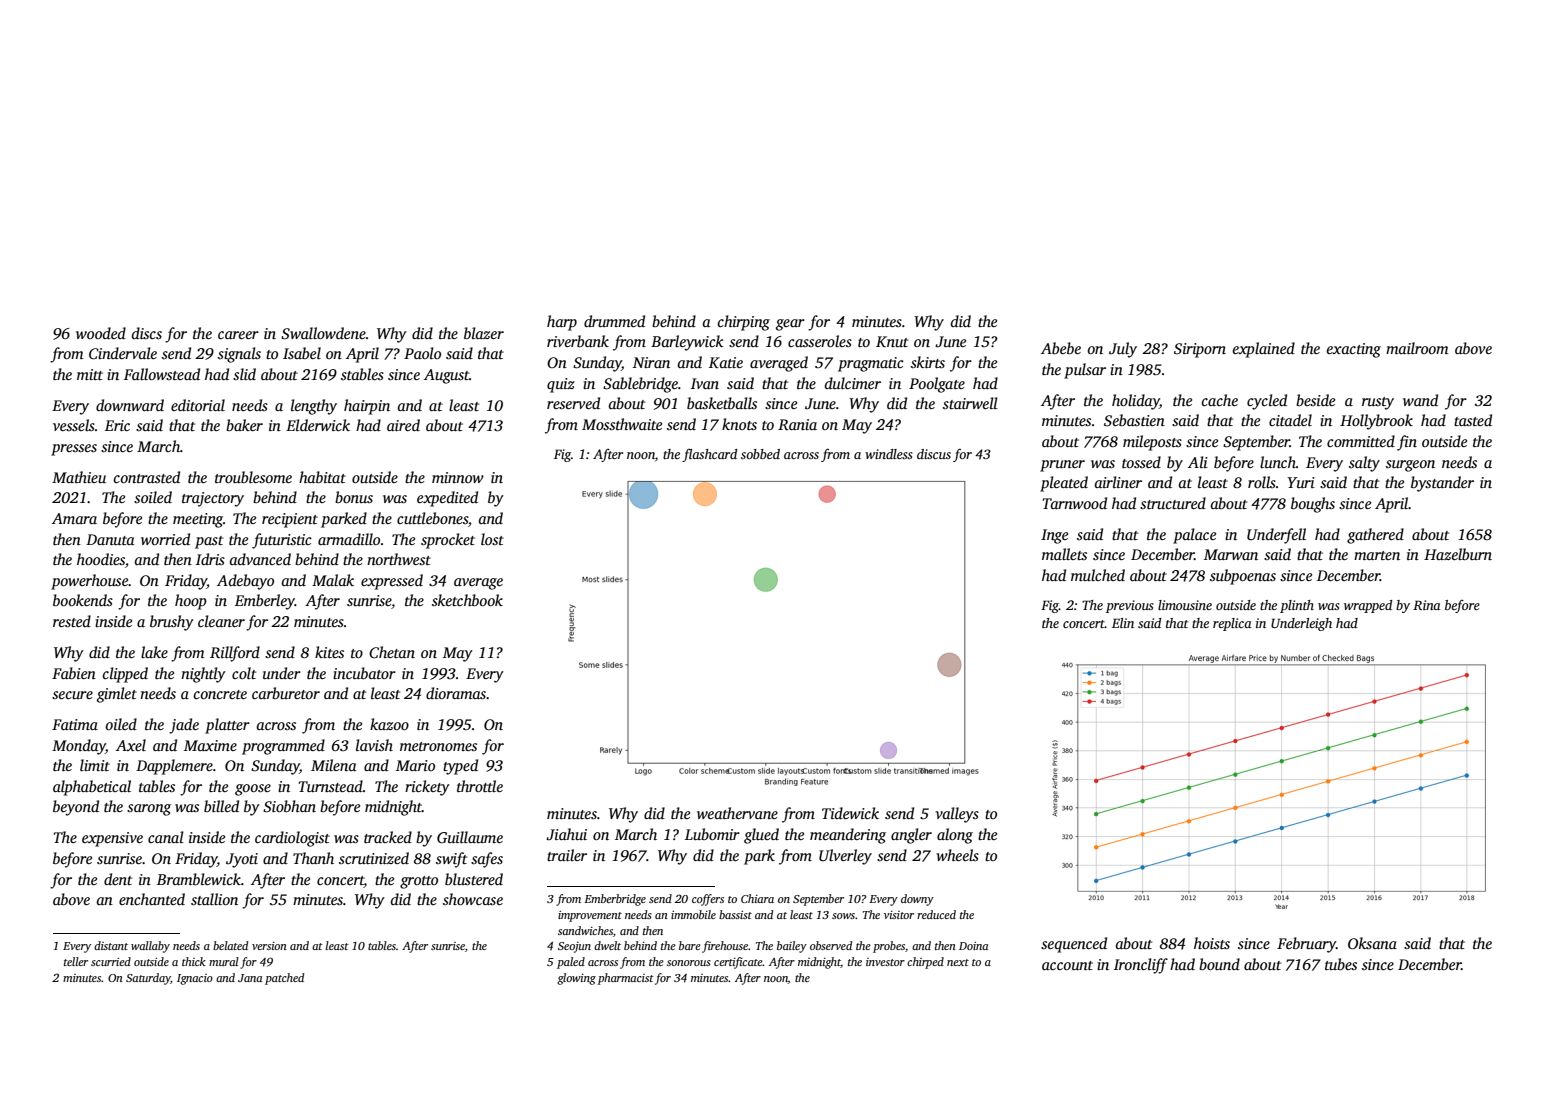  I want to click on tubes, so click(1341, 964).
